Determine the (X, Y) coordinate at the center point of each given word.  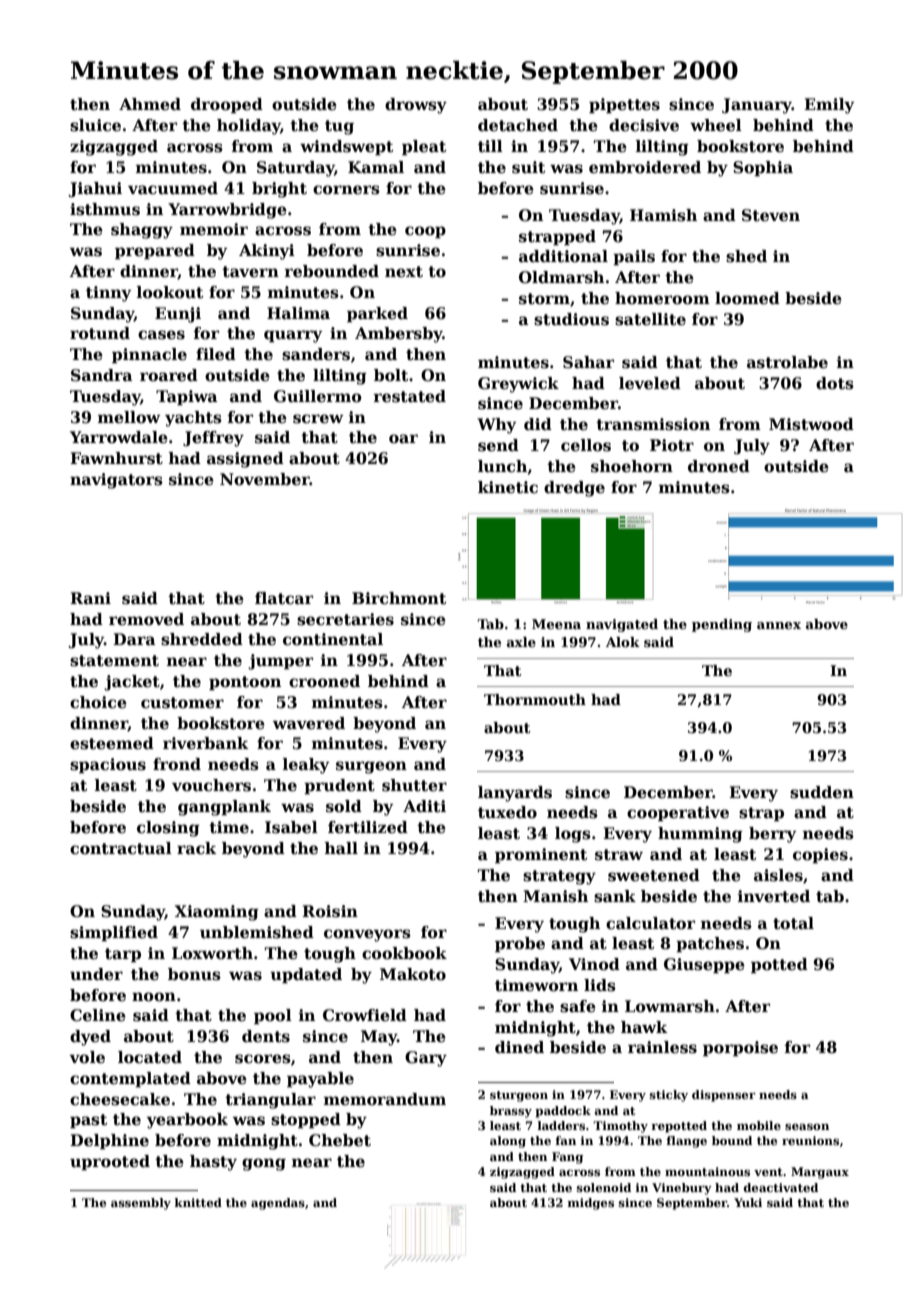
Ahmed (150, 104)
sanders (316, 354)
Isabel (291, 827)
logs (573, 835)
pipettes (624, 105)
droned (719, 466)
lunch (502, 466)
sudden (822, 792)
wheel (716, 125)
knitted (198, 1202)
